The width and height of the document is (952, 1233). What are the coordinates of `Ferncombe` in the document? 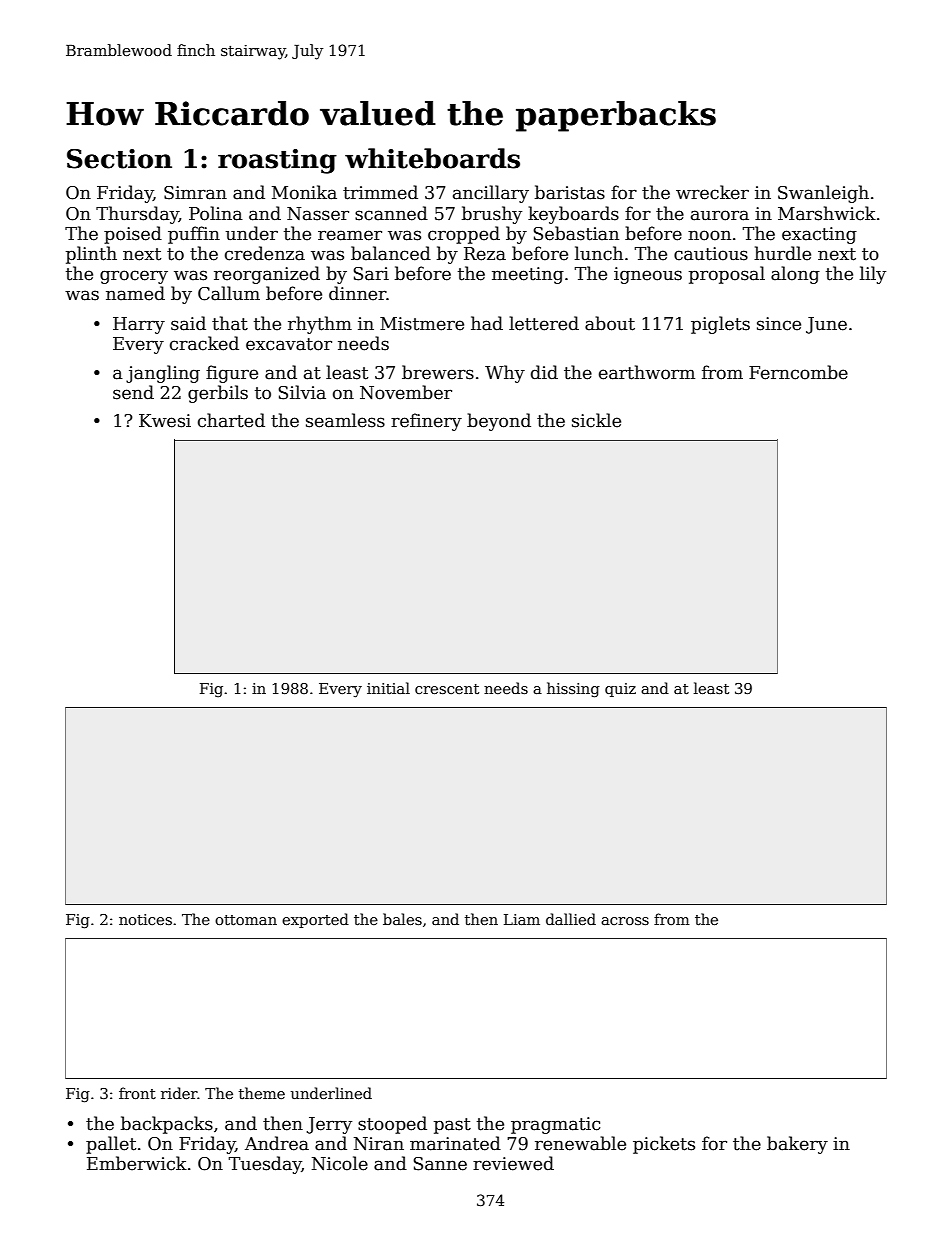 It's located at (798, 372).
